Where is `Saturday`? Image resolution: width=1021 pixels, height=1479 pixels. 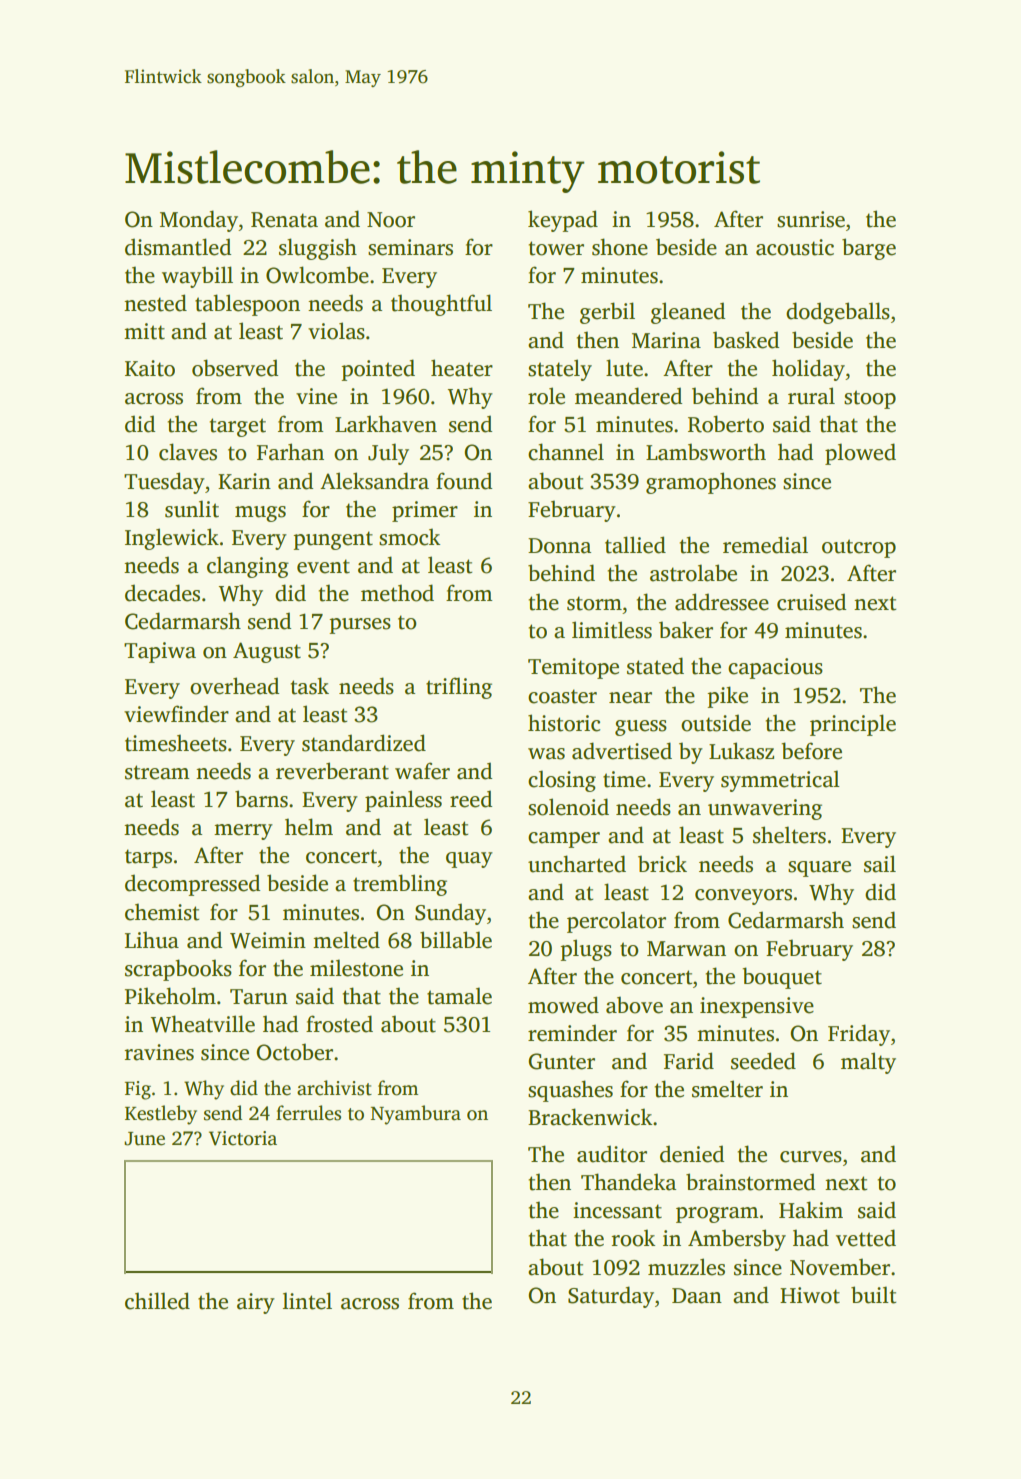
Saturday is located at coordinates (611, 1297).
